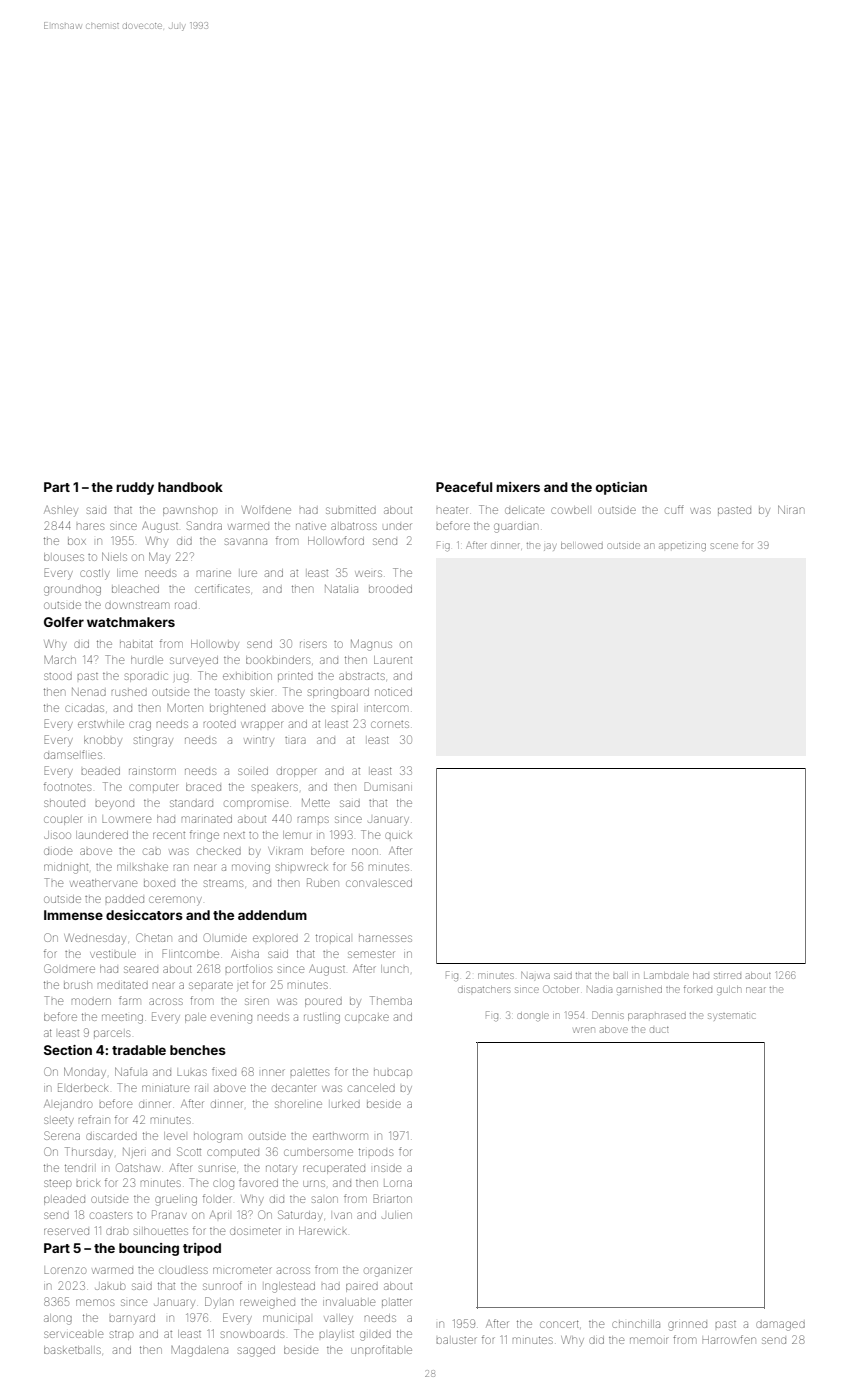 This page has width=849, height=1400. Describe the element at coordinates (349, 1302) in the page. I see `invaluable` at that location.
